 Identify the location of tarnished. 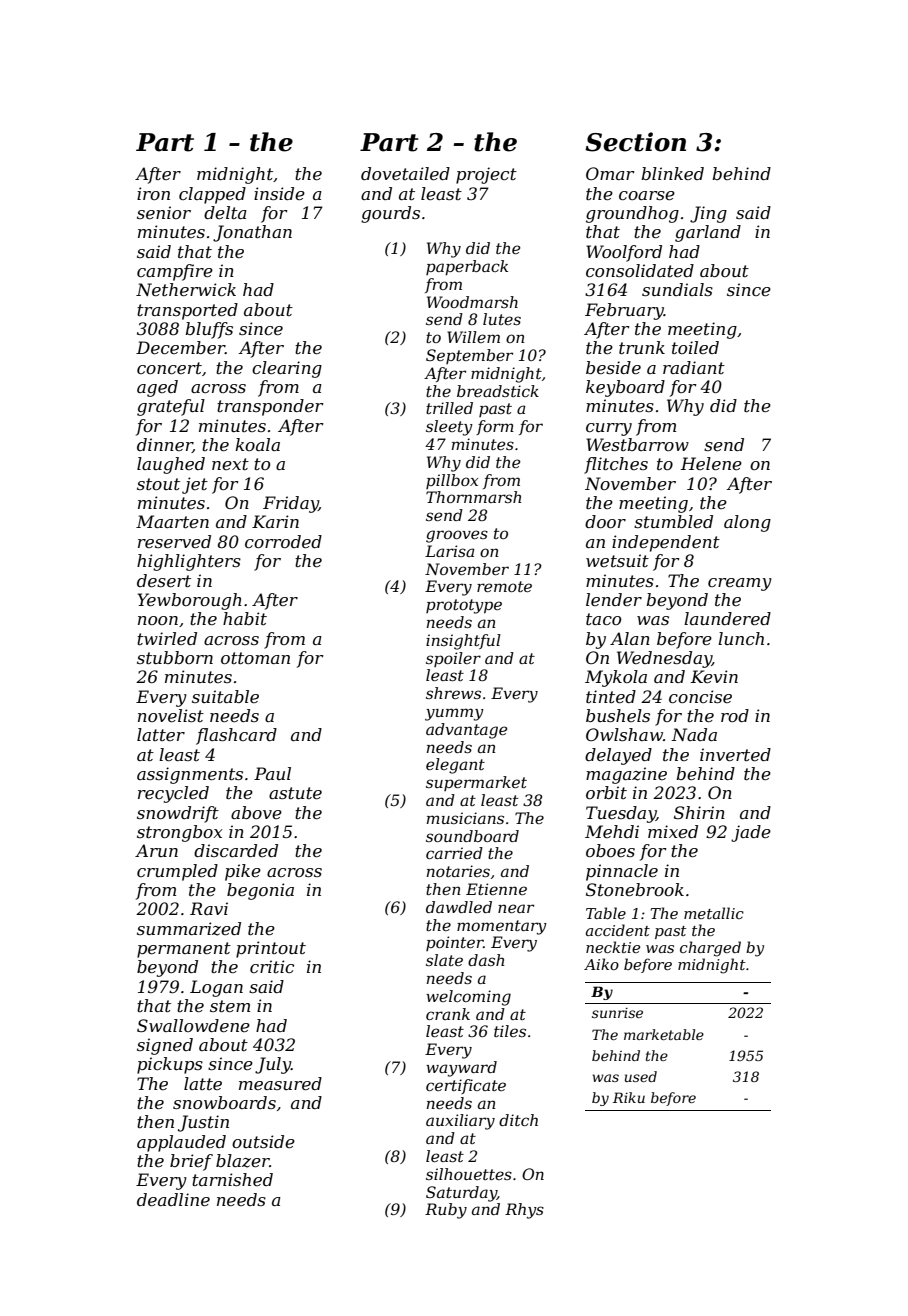
(232, 1179).
